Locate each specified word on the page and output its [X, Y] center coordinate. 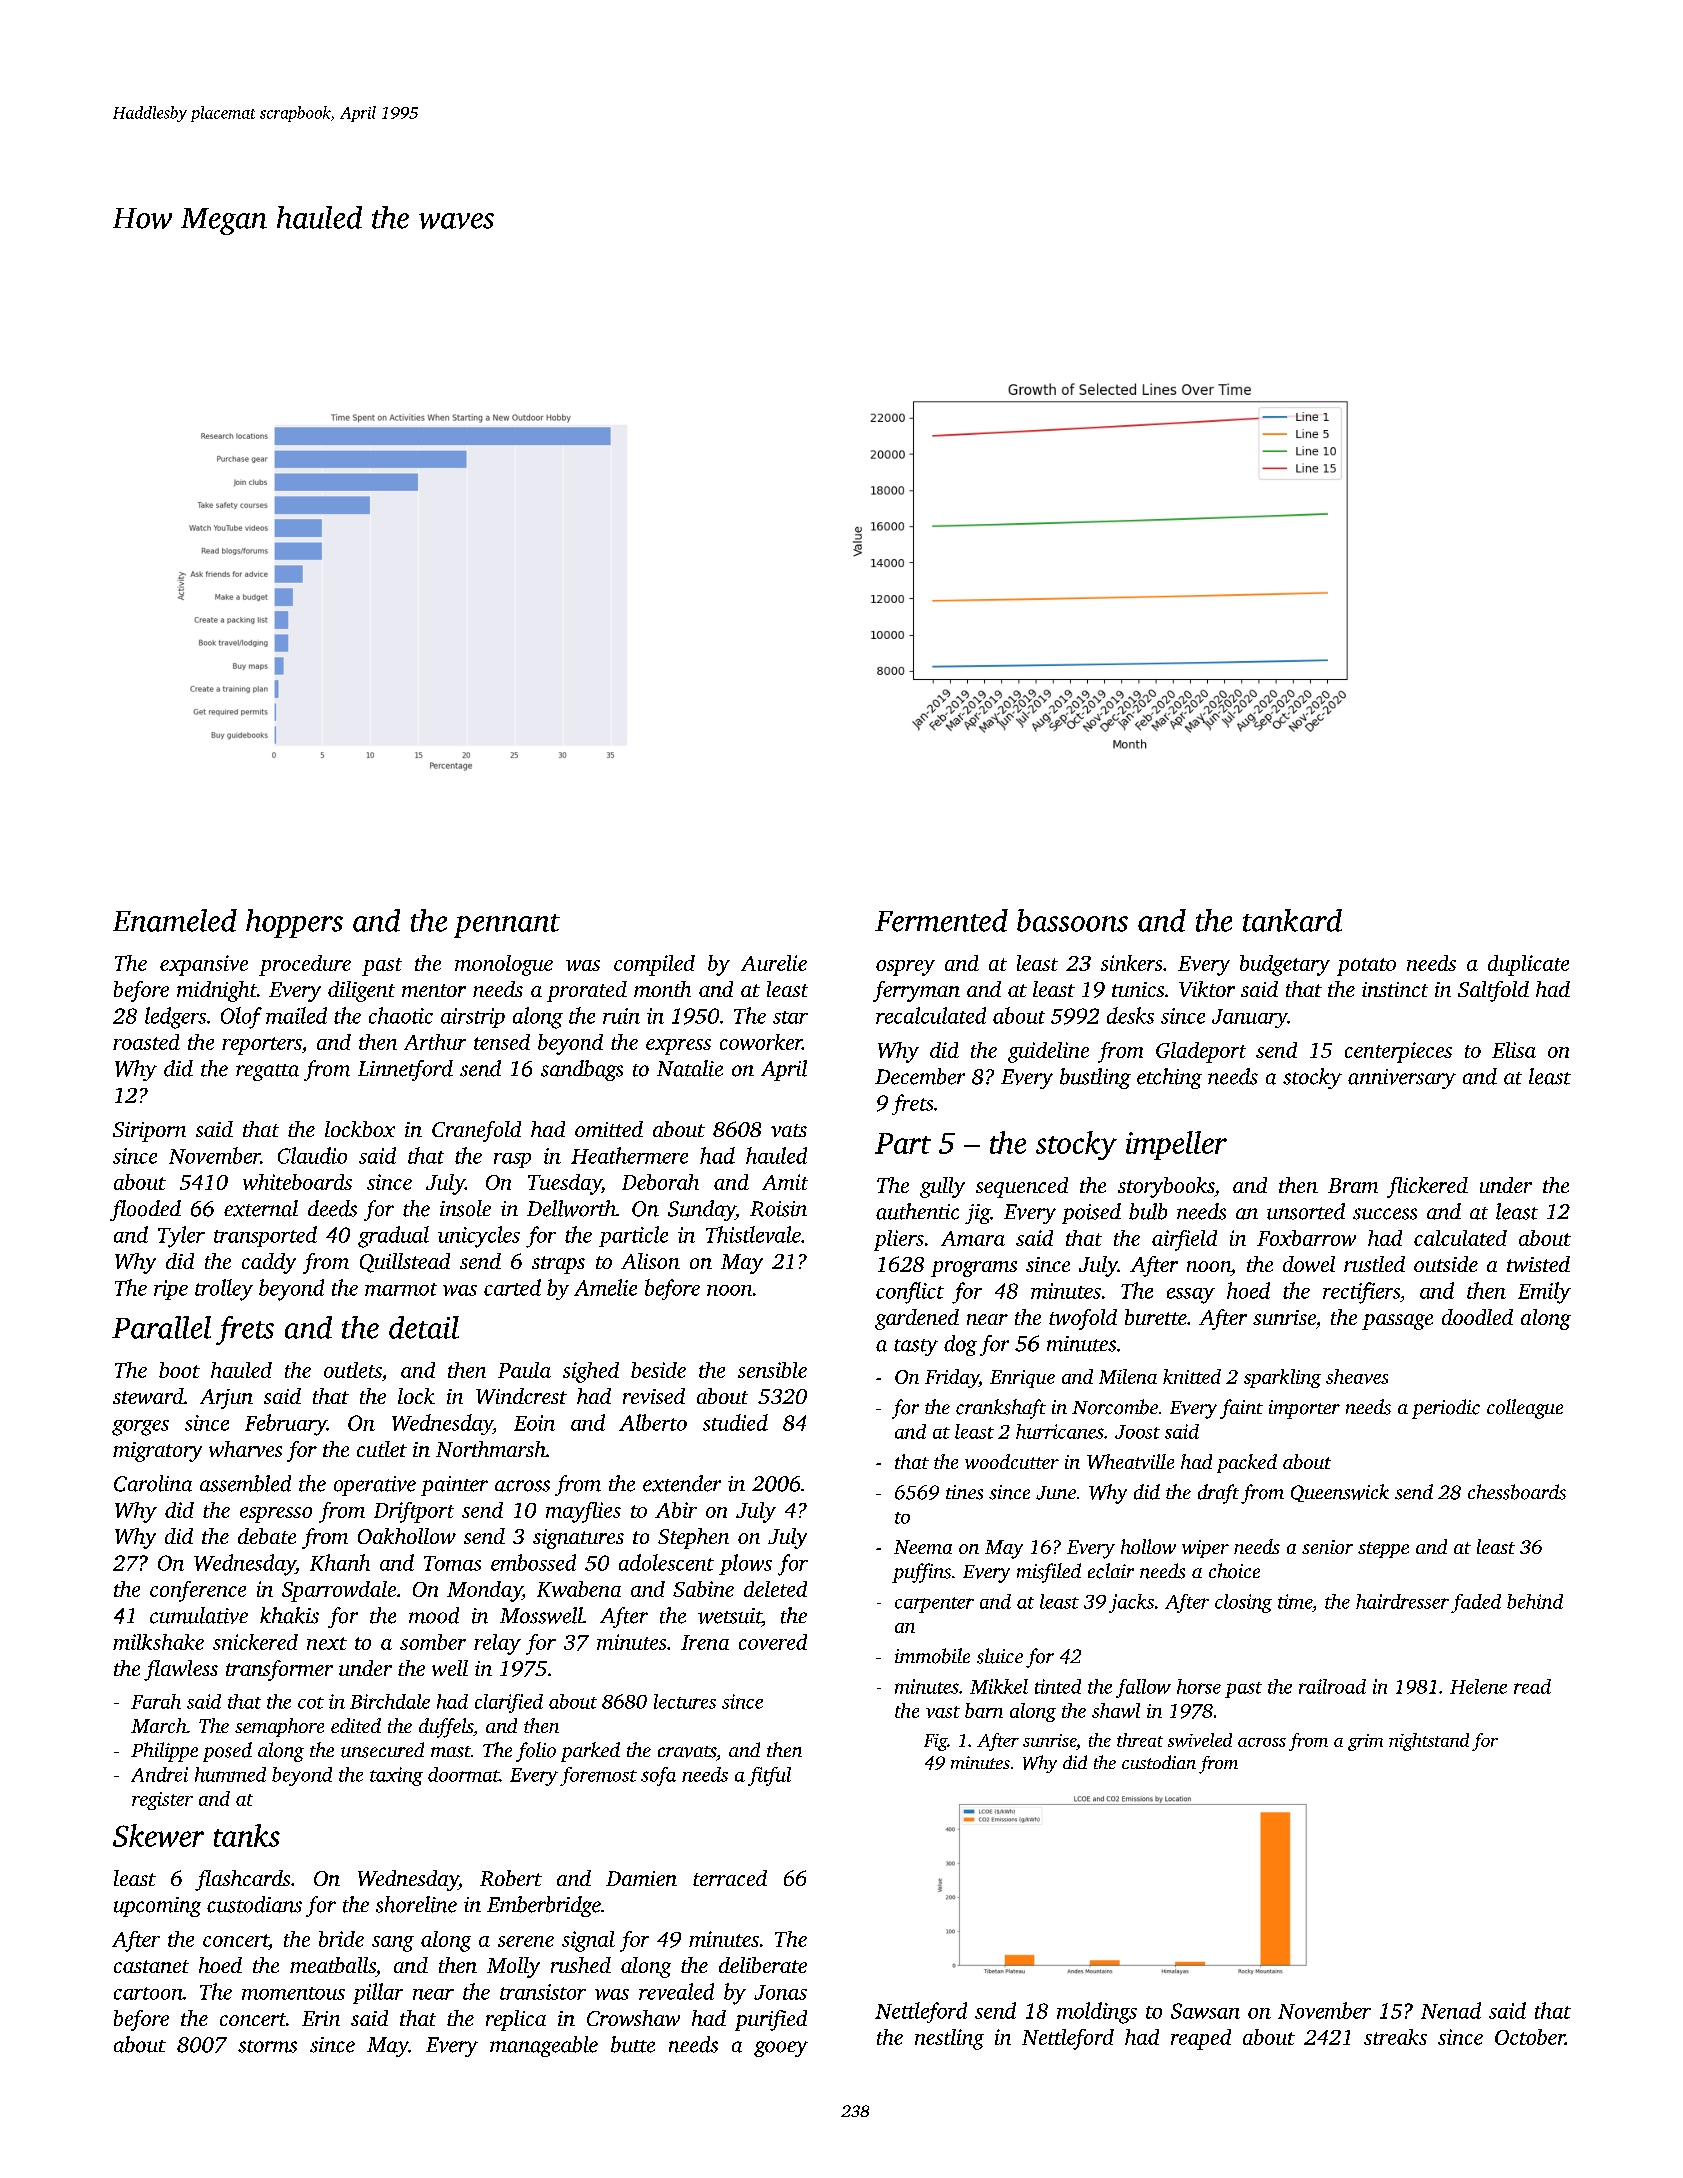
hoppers [294, 923]
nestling [949, 2039]
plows [745, 1564]
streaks [1395, 2037]
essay [1191, 1296]
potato [1366, 967]
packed [1247, 1463]
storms [267, 2046]
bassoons [1072, 920]
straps [558, 1265]
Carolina [153, 1483]
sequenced [1022, 1187]
